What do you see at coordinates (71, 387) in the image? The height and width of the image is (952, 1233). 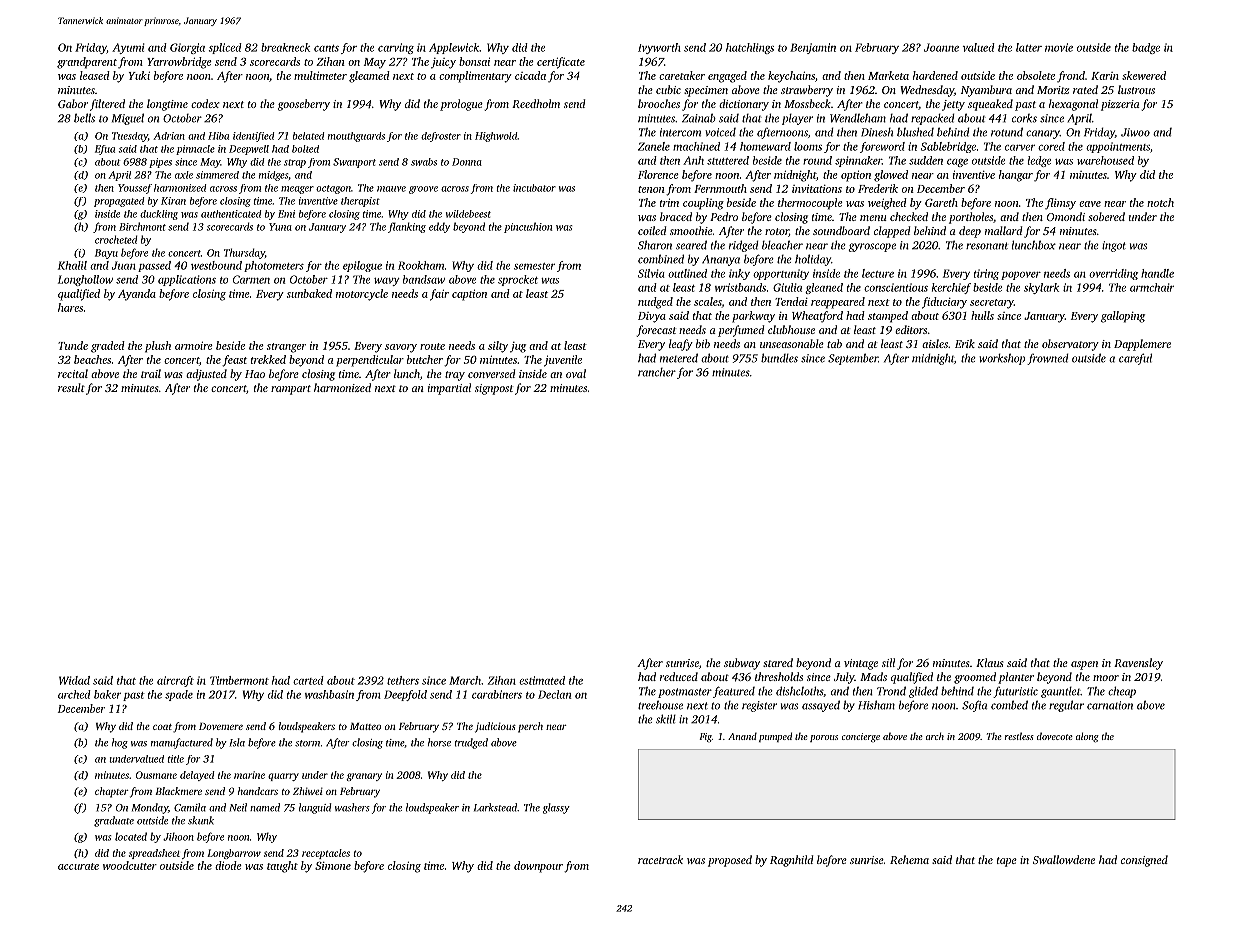 I see `result` at bounding box center [71, 387].
